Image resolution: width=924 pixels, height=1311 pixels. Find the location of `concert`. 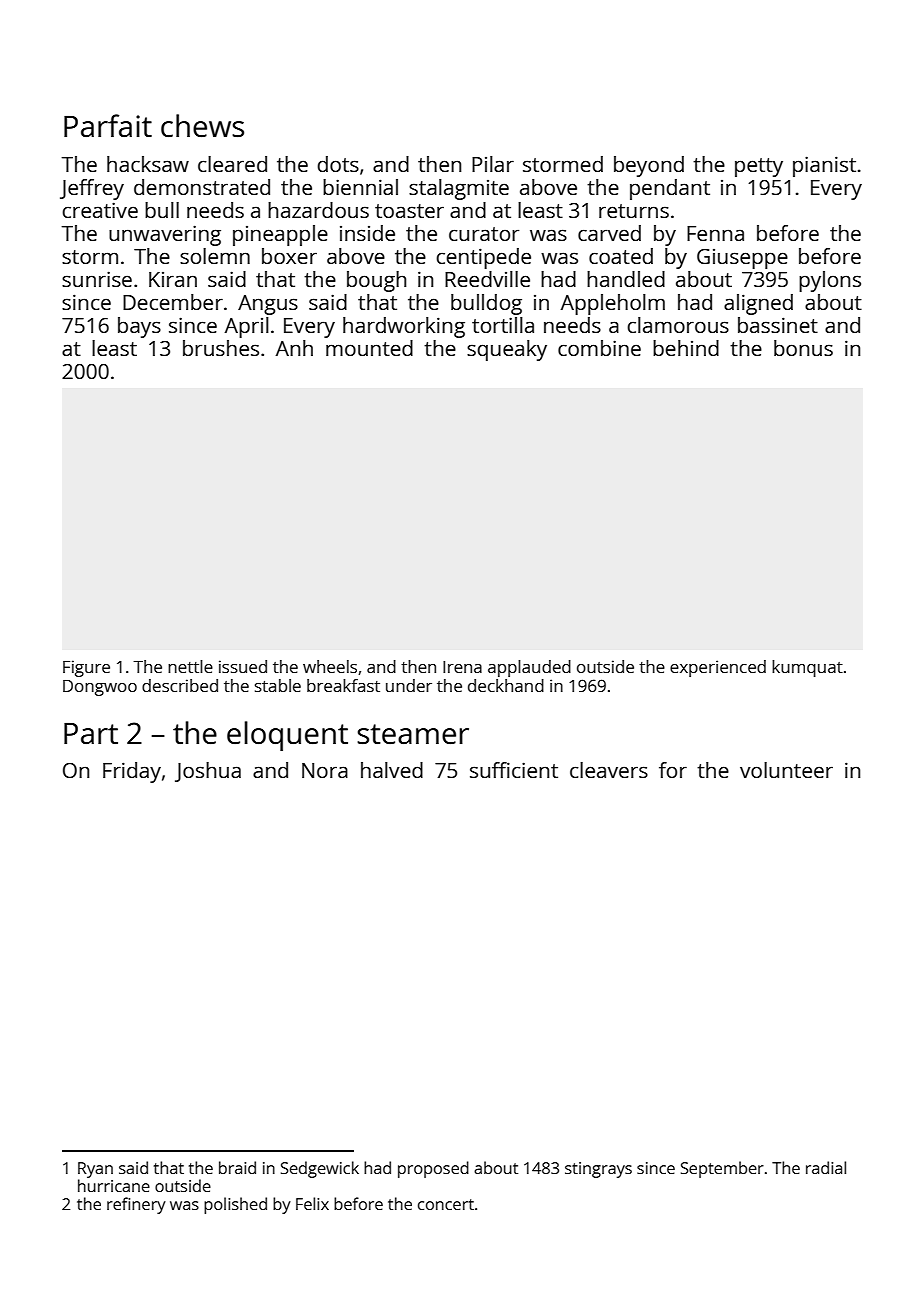

concert is located at coordinates (446, 1204).
